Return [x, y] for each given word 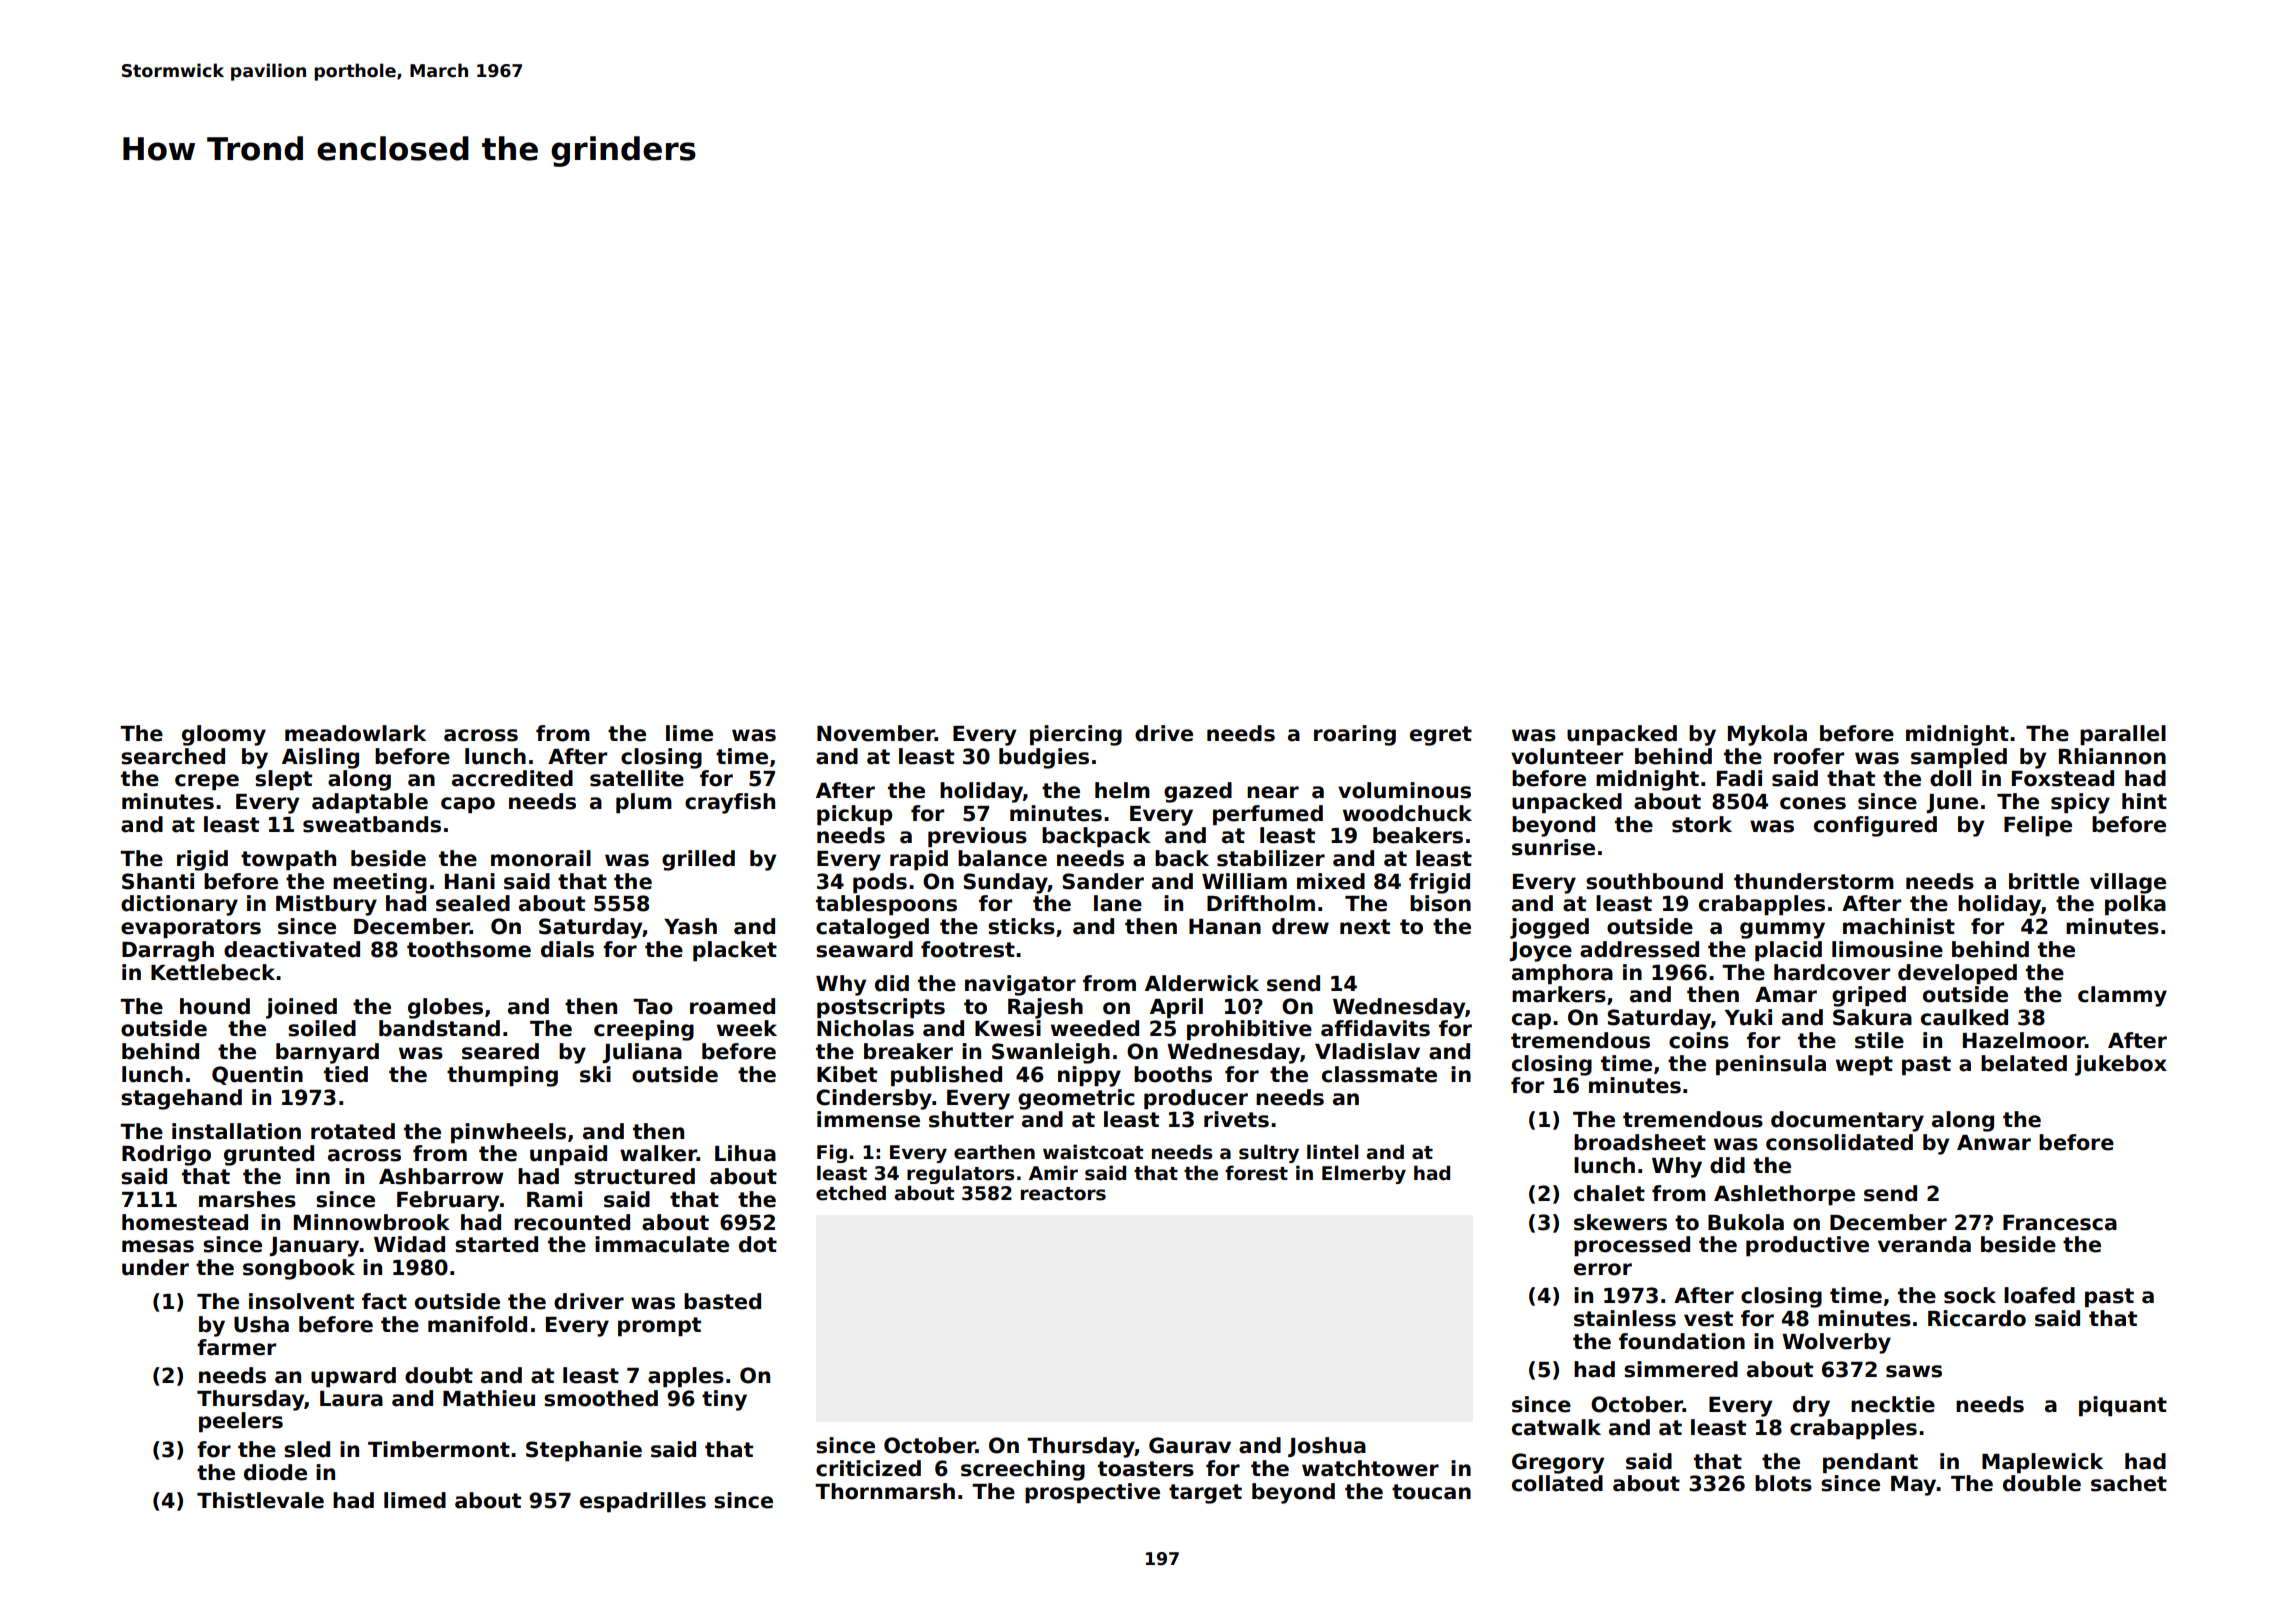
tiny [724, 1400]
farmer [236, 1347]
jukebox [2121, 1065]
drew [1300, 926]
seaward [864, 949]
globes [445, 1008]
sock [1970, 1295]
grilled [698, 860]
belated [2024, 1063]
